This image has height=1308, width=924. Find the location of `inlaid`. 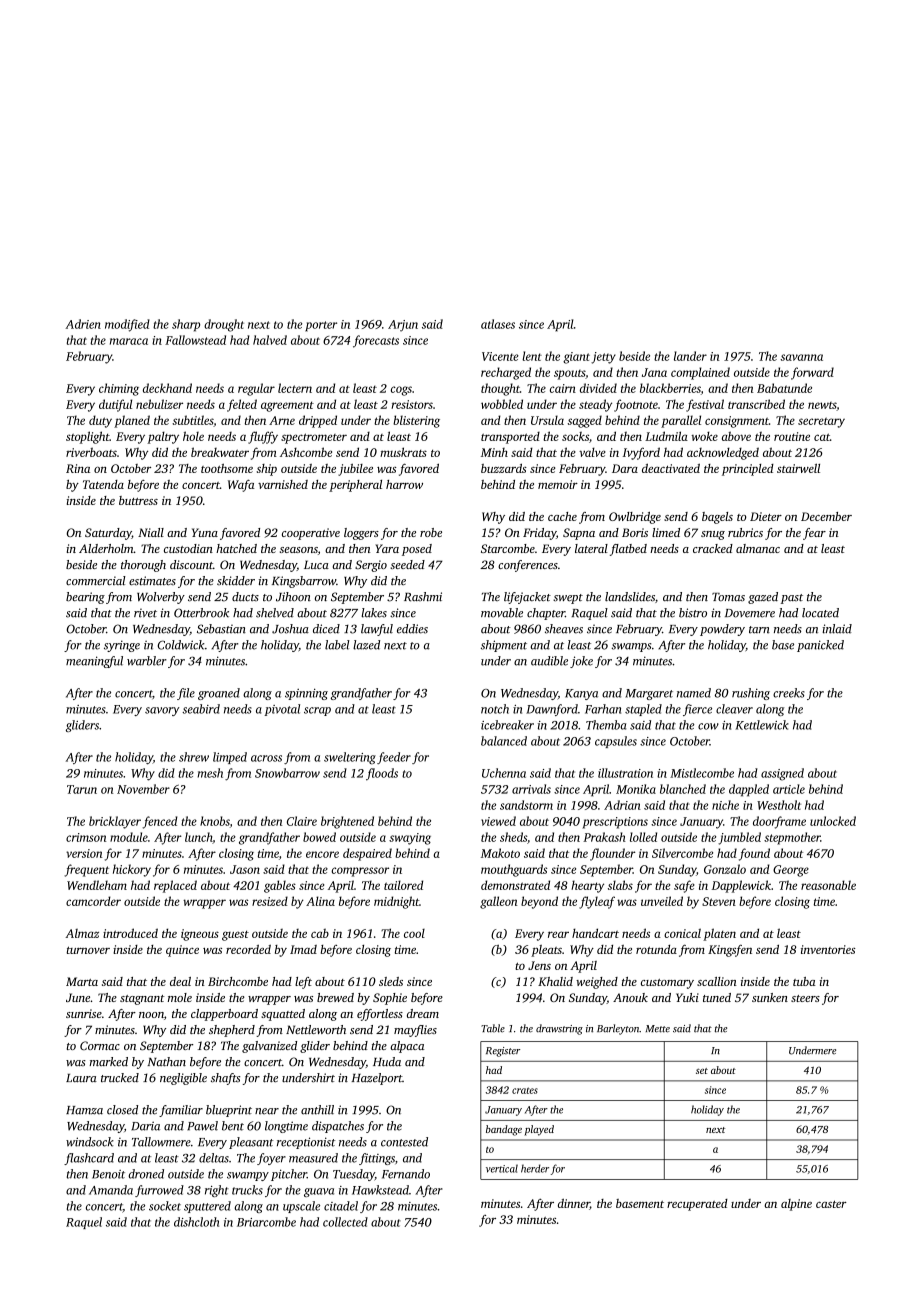

inlaid is located at coordinates (837, 629).
